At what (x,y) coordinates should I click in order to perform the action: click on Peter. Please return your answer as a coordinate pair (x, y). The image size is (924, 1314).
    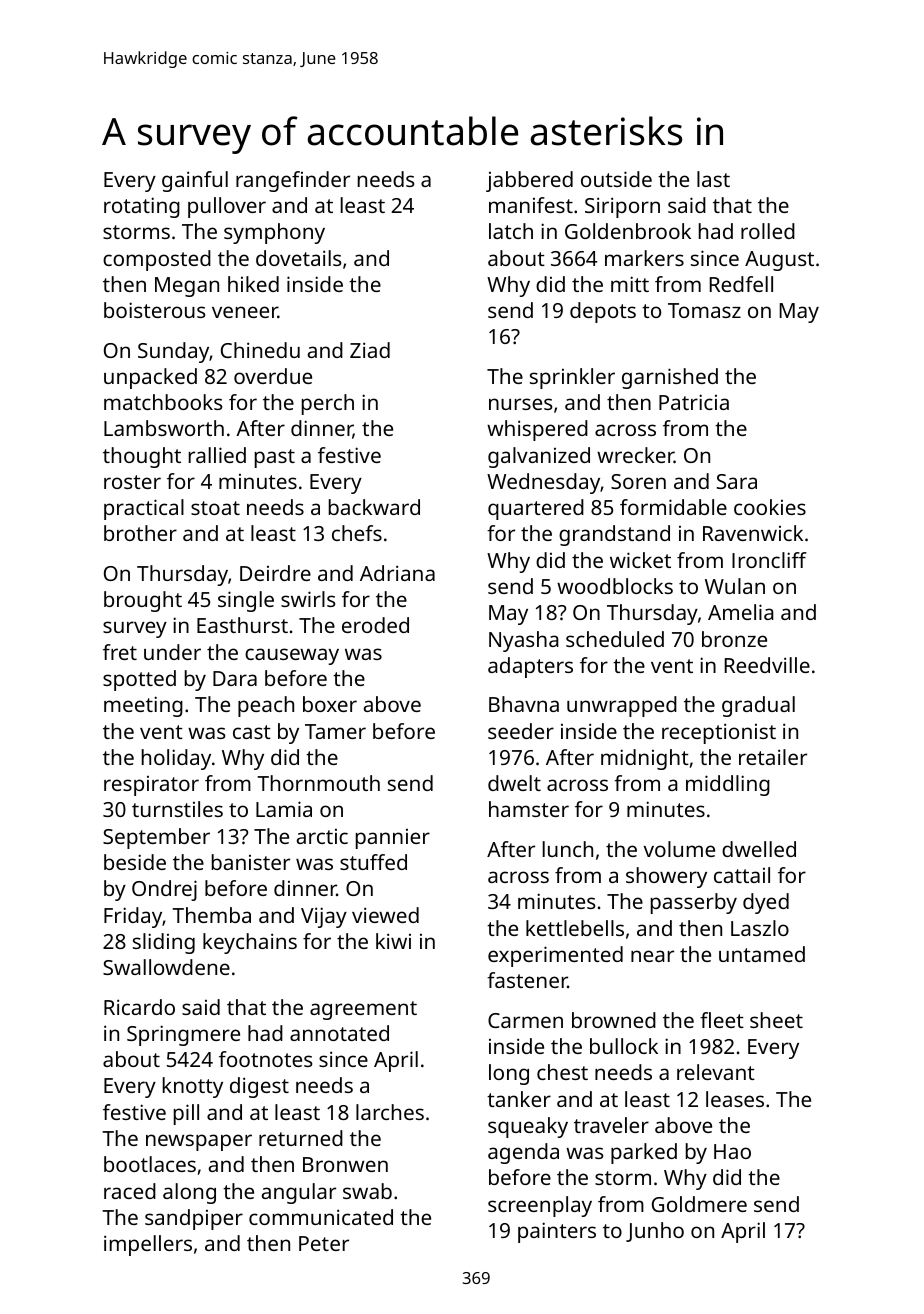
    Looking at the image, I should click on (324, 1243).
